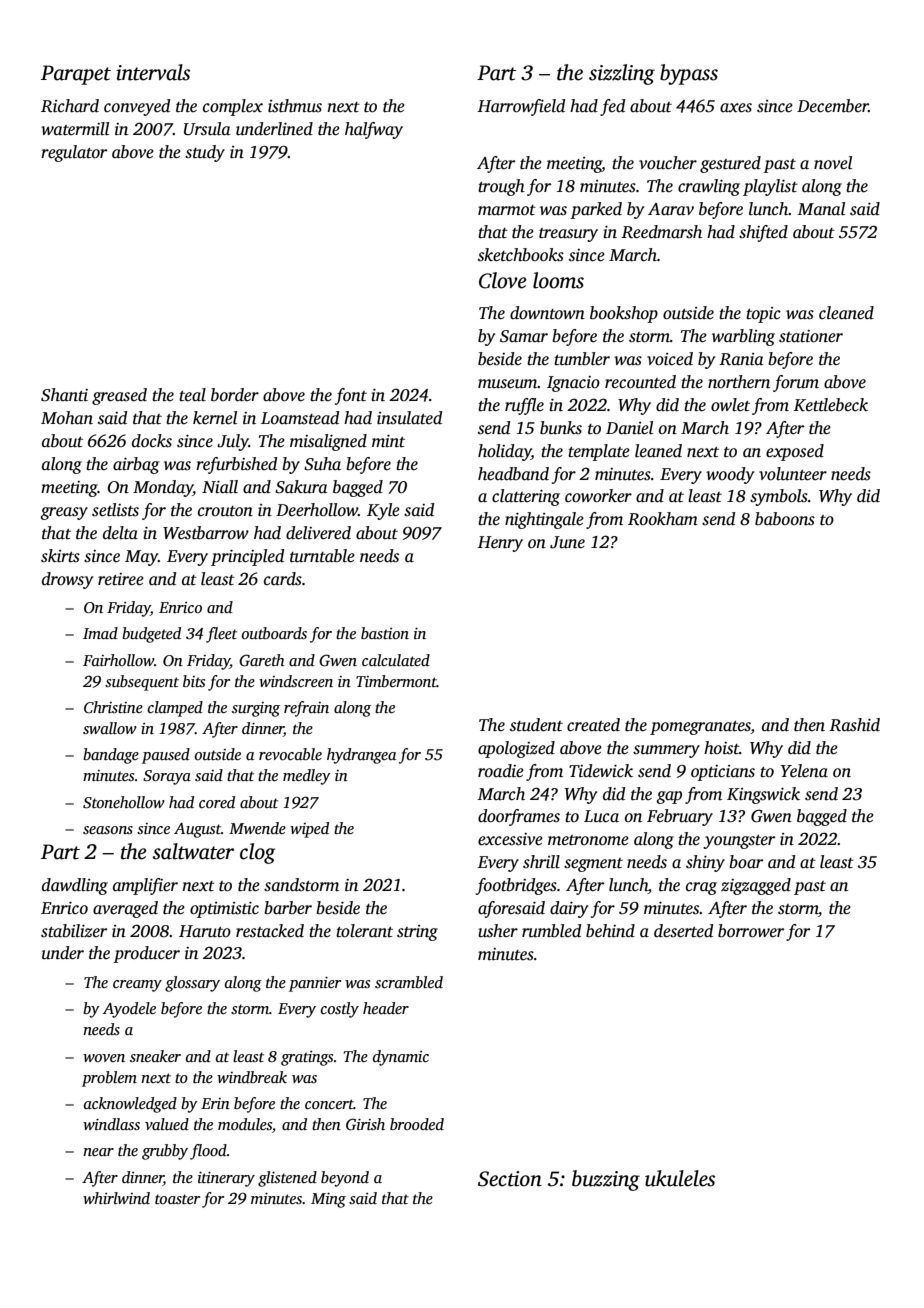 Image resolution: width=924 pixels, height=1308 pixels. What do you see at coordinates (262, 660) in the document?
I see `Gareth` at bounding box center [262, 660].
